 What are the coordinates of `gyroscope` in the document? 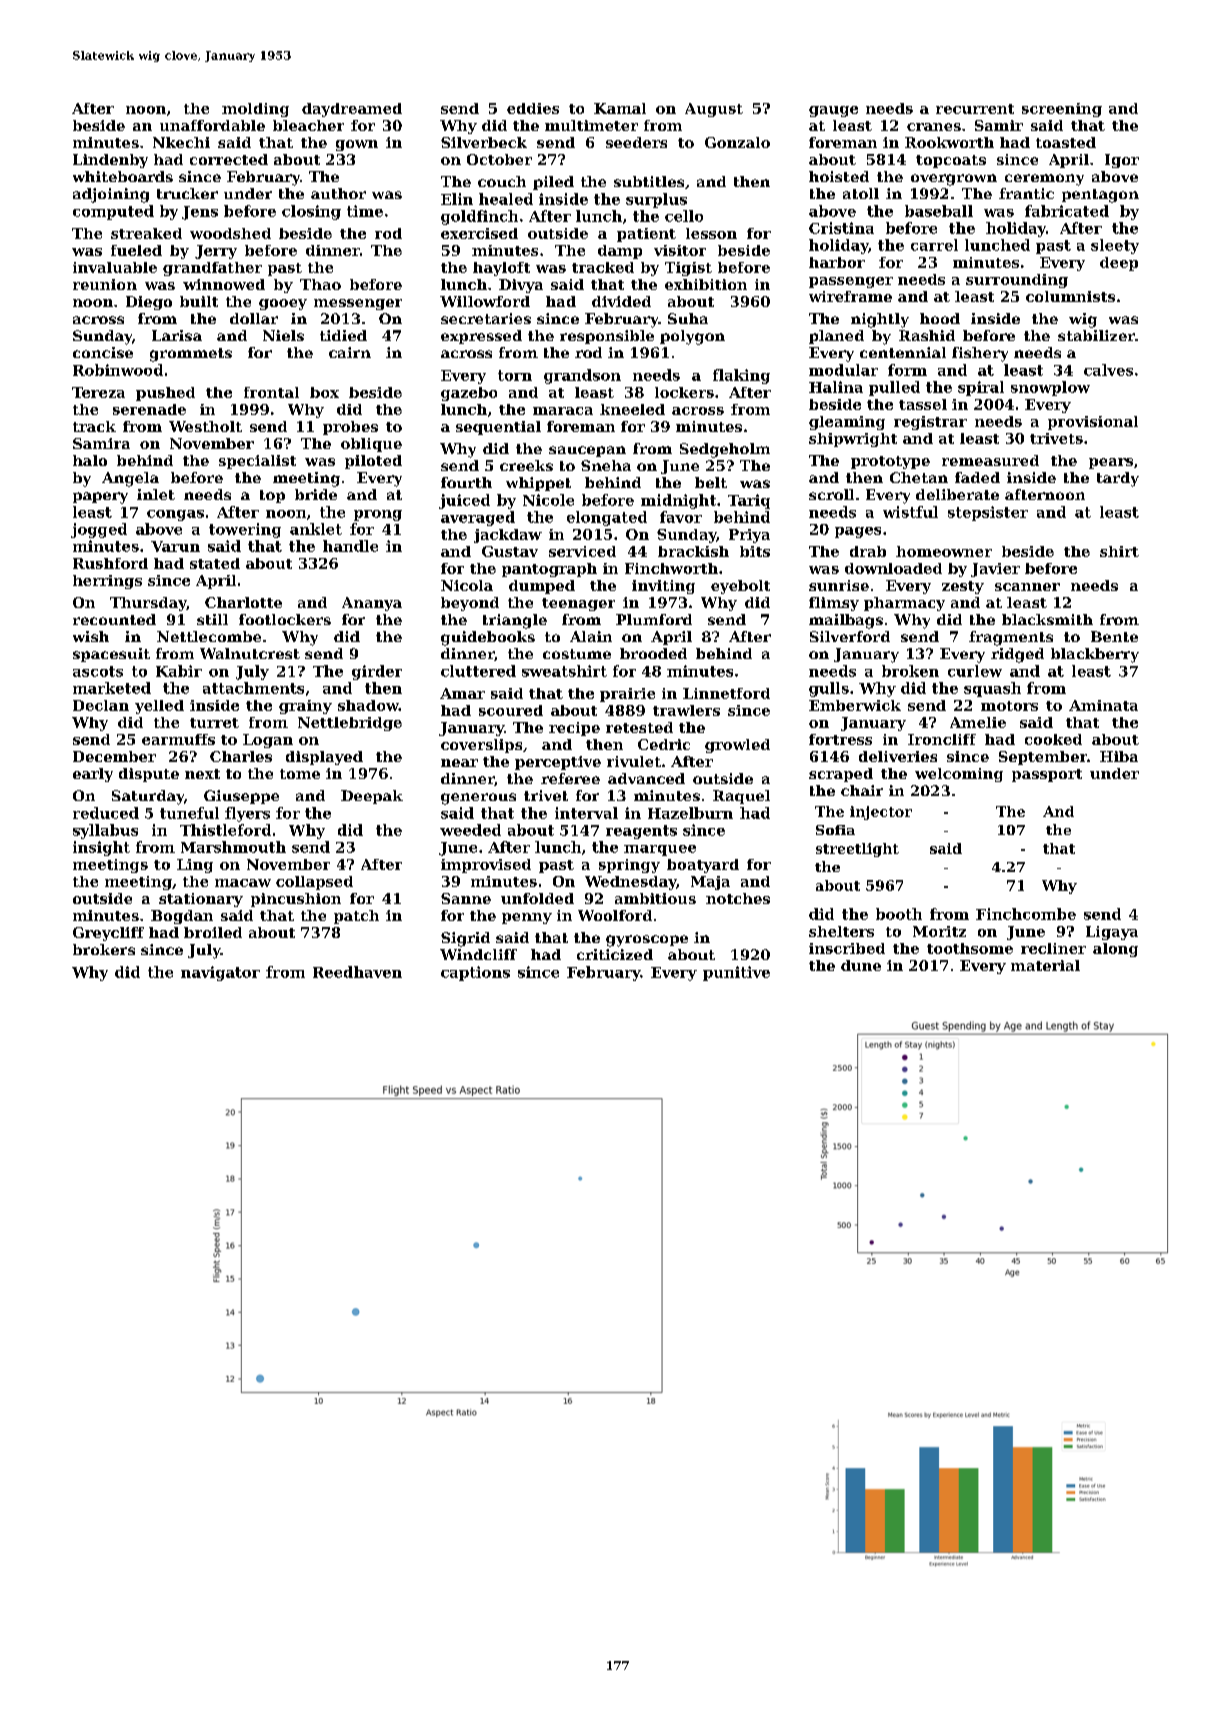 It's located at (647, 941).
